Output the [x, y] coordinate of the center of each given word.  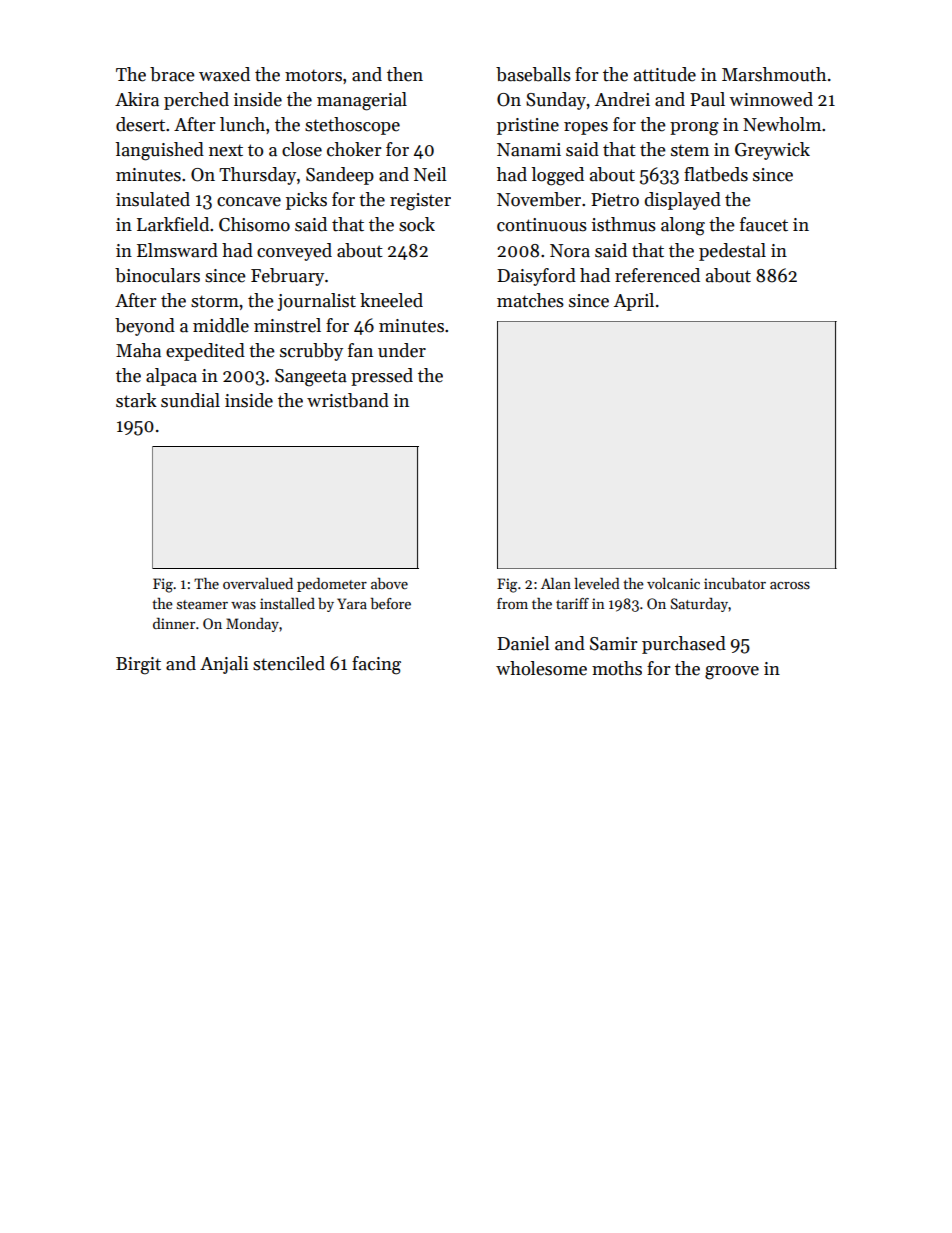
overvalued [258, 583]
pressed [382, 377]
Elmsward [177, 250]
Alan [556, 583]
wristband [348, 400]
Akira [137, 99]
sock [417, 224]
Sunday [556, 101]
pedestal [732, 252]
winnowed [771, 99]
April [634, 302]
